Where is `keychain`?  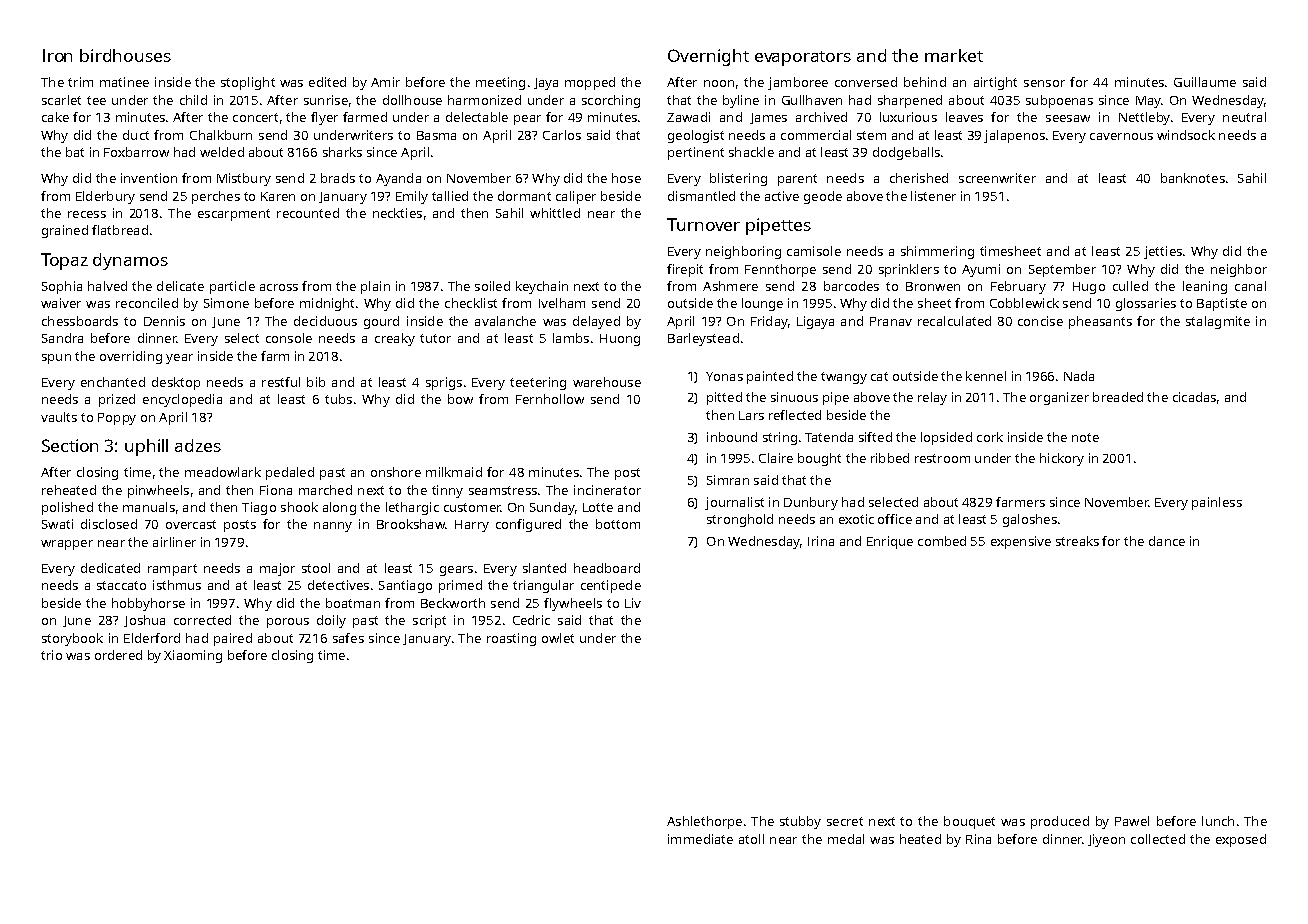
keychain is located at coordinates (542, 287).
